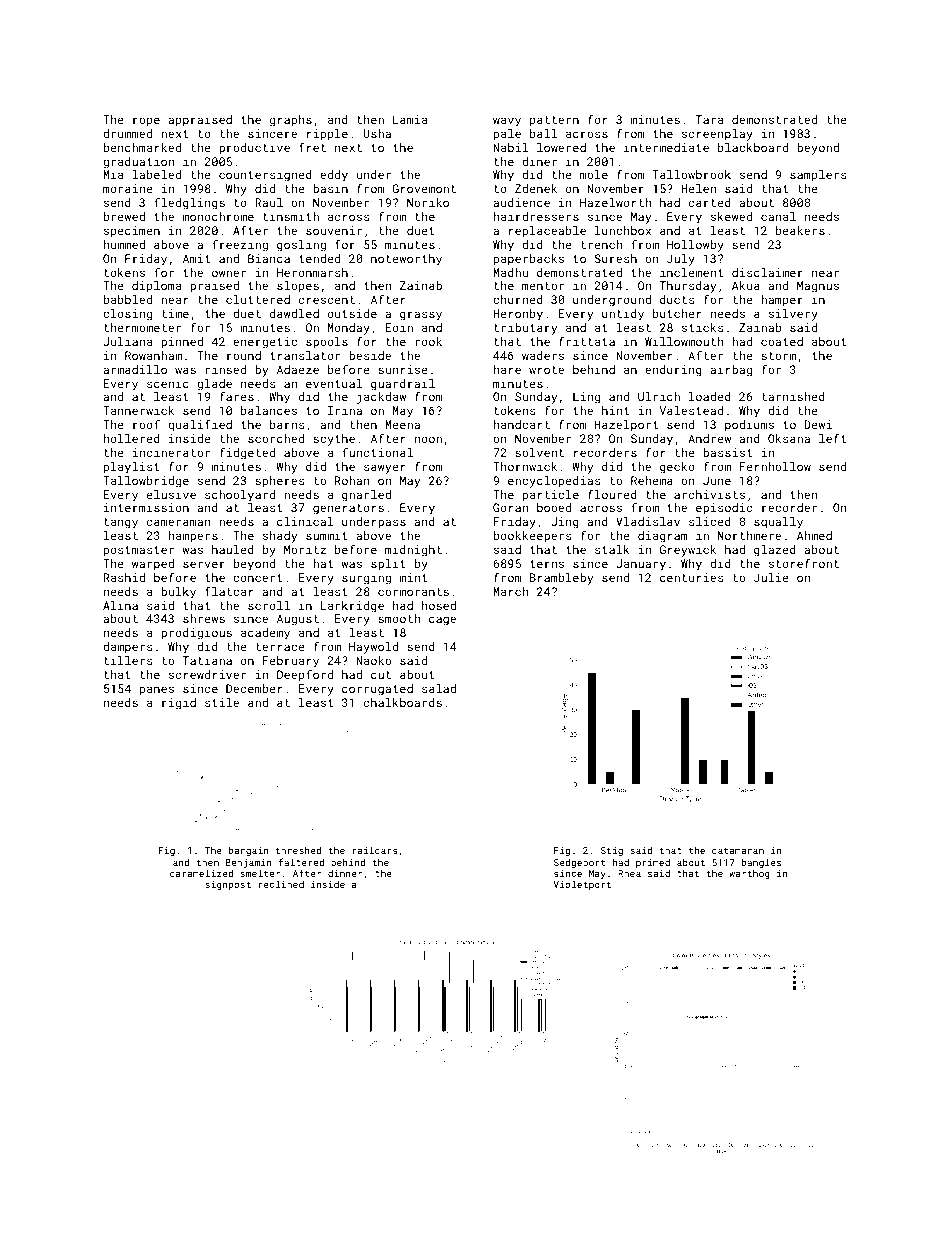 The width and height of the image is (952, 1233). Describe the element at coordinates (775, 466) in the image. I see `Fernhollow` at that location.
